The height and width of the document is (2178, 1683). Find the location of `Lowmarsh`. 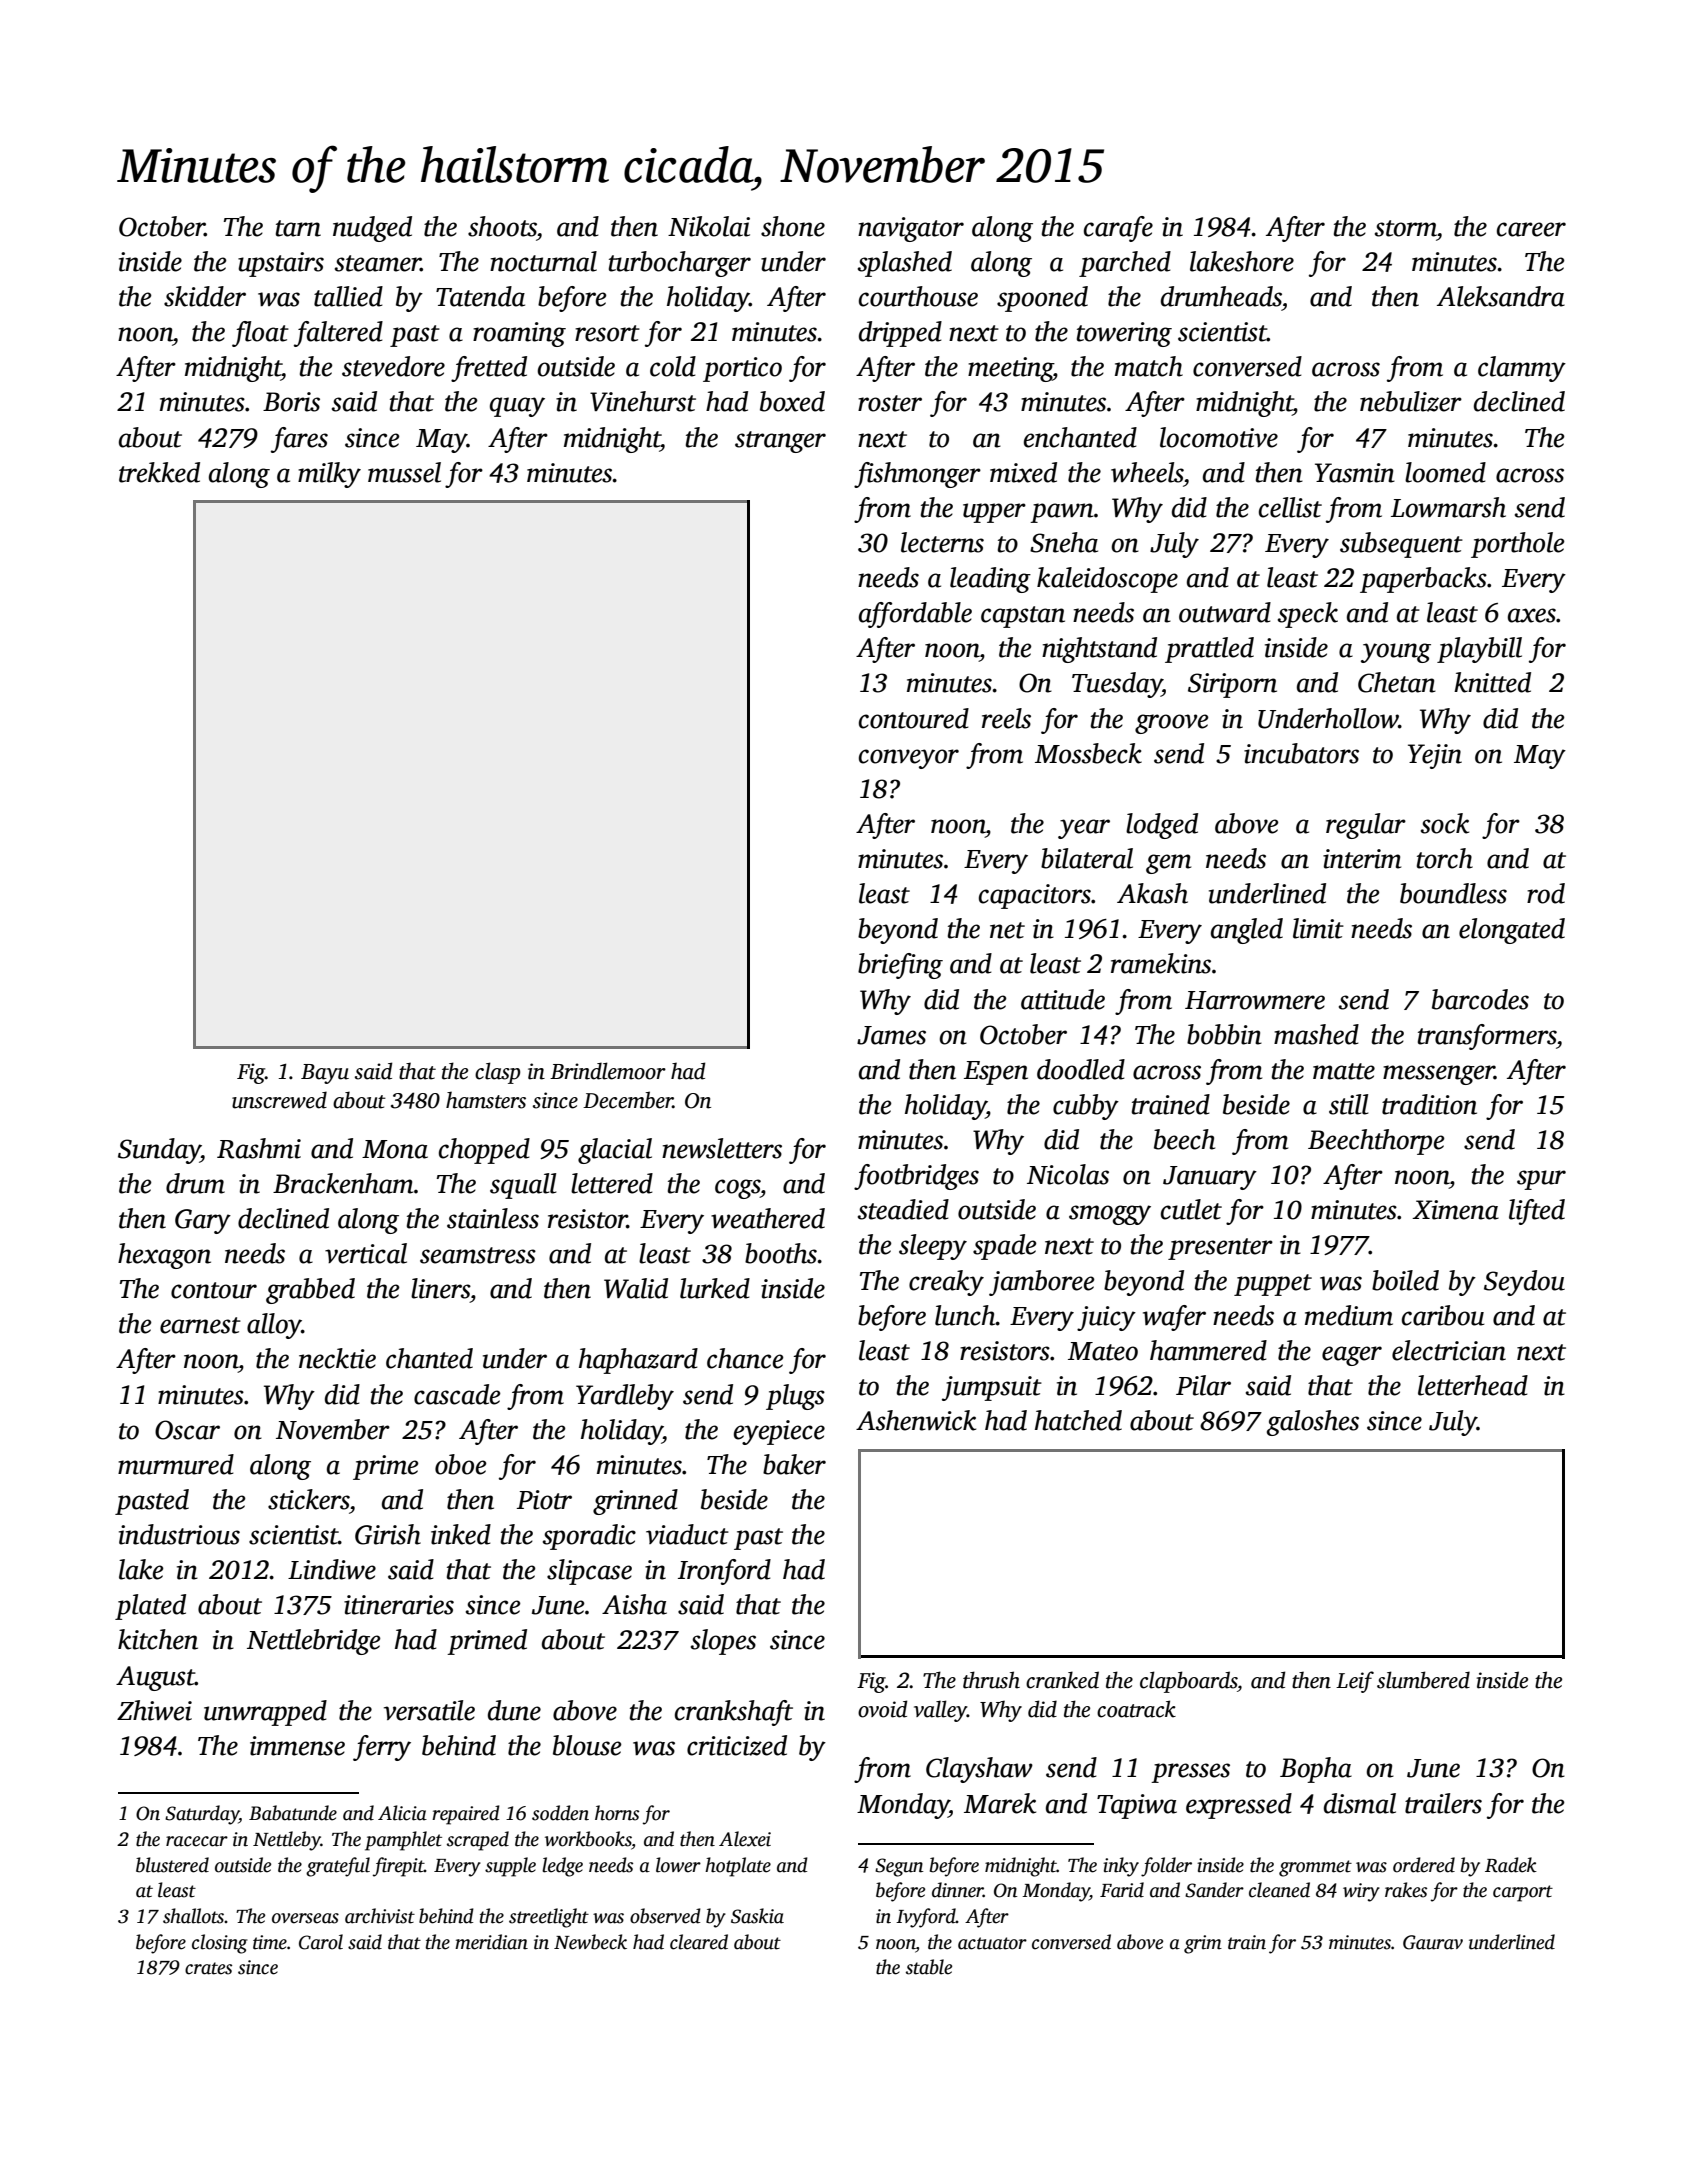

Lowmarsh is located at coordinates (1448, 507).
